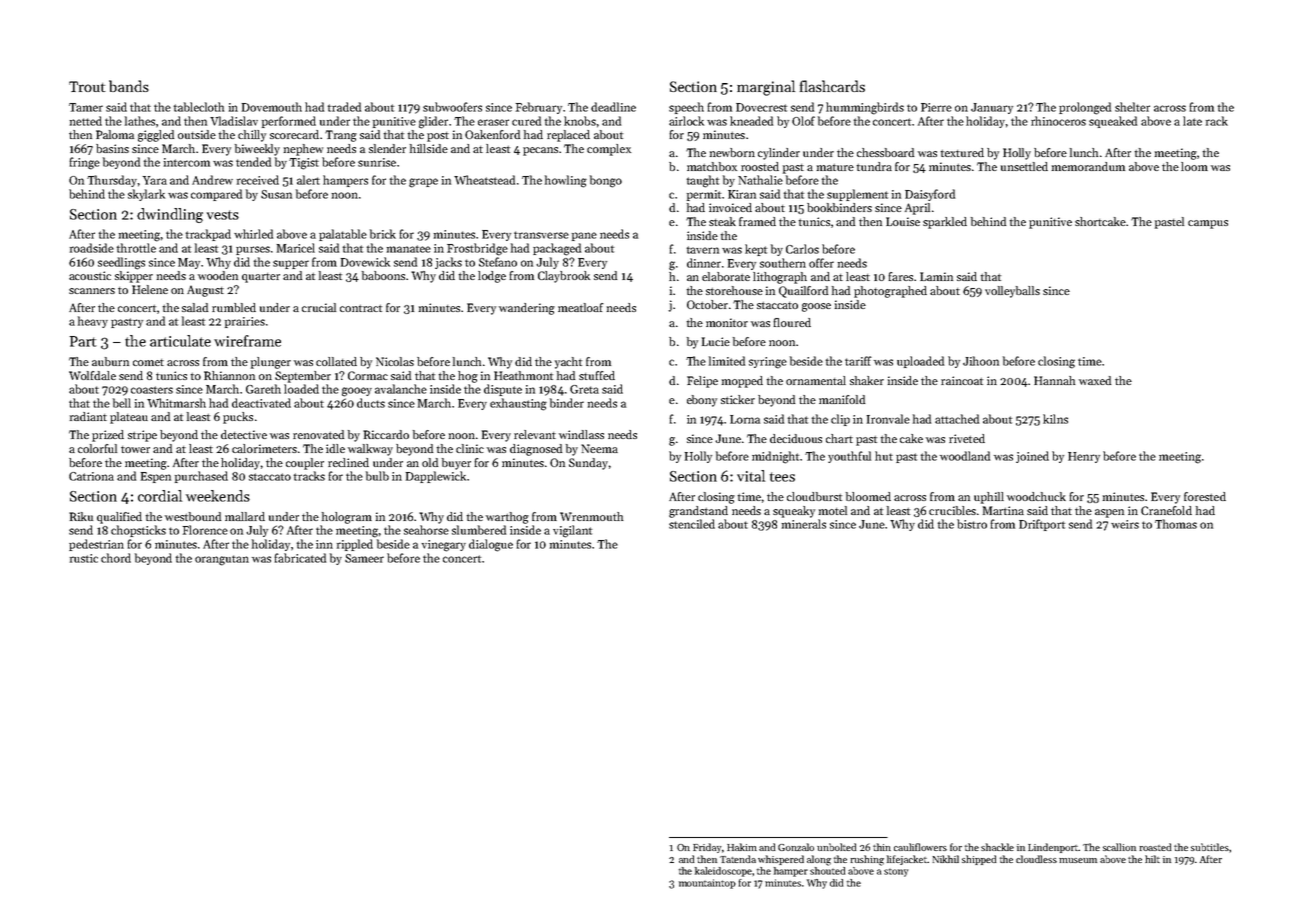 This image has width=1308, height=924. What do you see at coordinates (1132, 107) in the image?
I see `shelter` at bounding box center [1132, 107].
